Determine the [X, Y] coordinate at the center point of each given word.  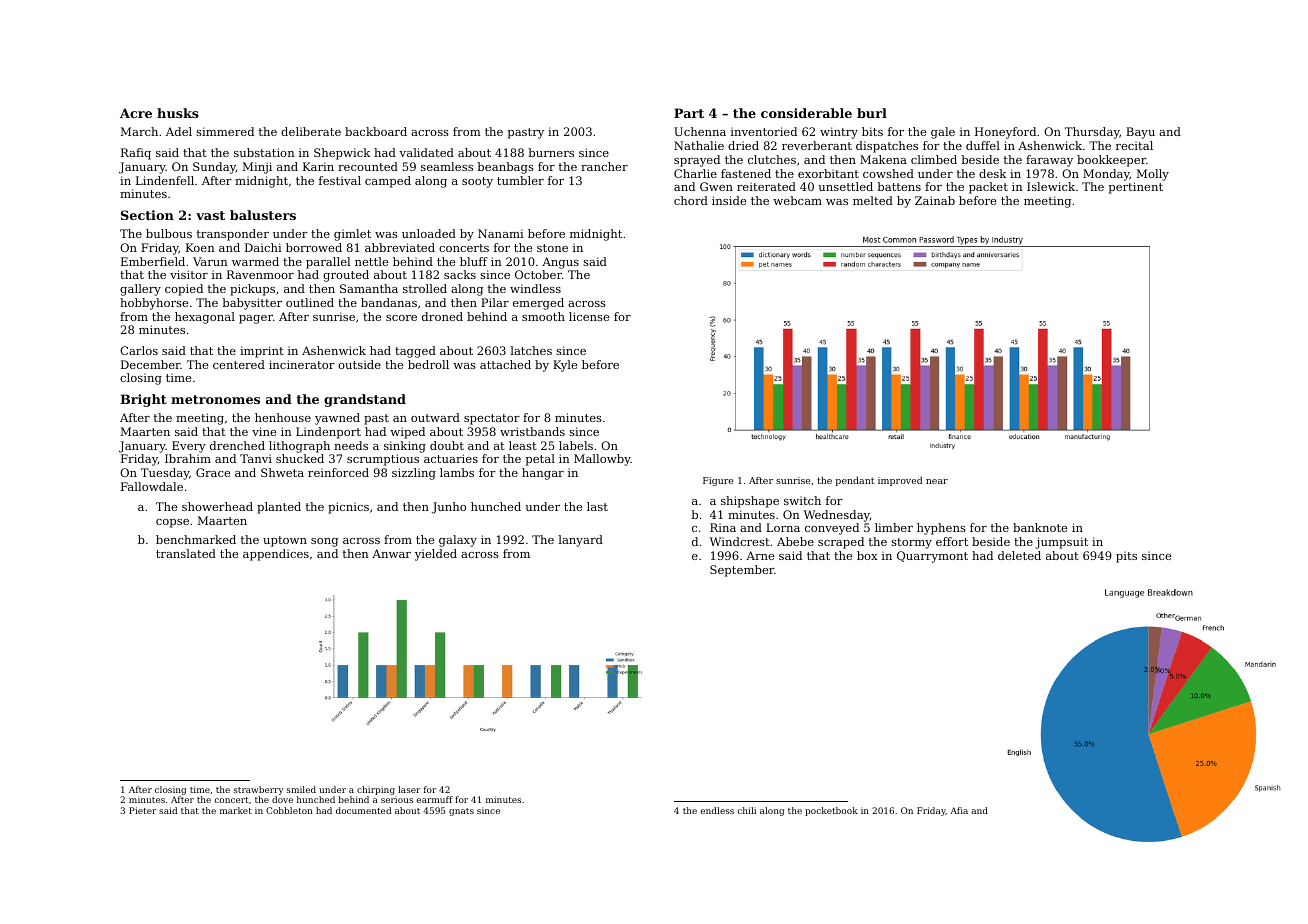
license [589, 316]
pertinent [1136, 188]
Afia [959, 810]
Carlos [139, 350]
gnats [461, 812]
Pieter [142, 810]
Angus [560, 263]
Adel [179, 131]
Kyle [565, 366]
